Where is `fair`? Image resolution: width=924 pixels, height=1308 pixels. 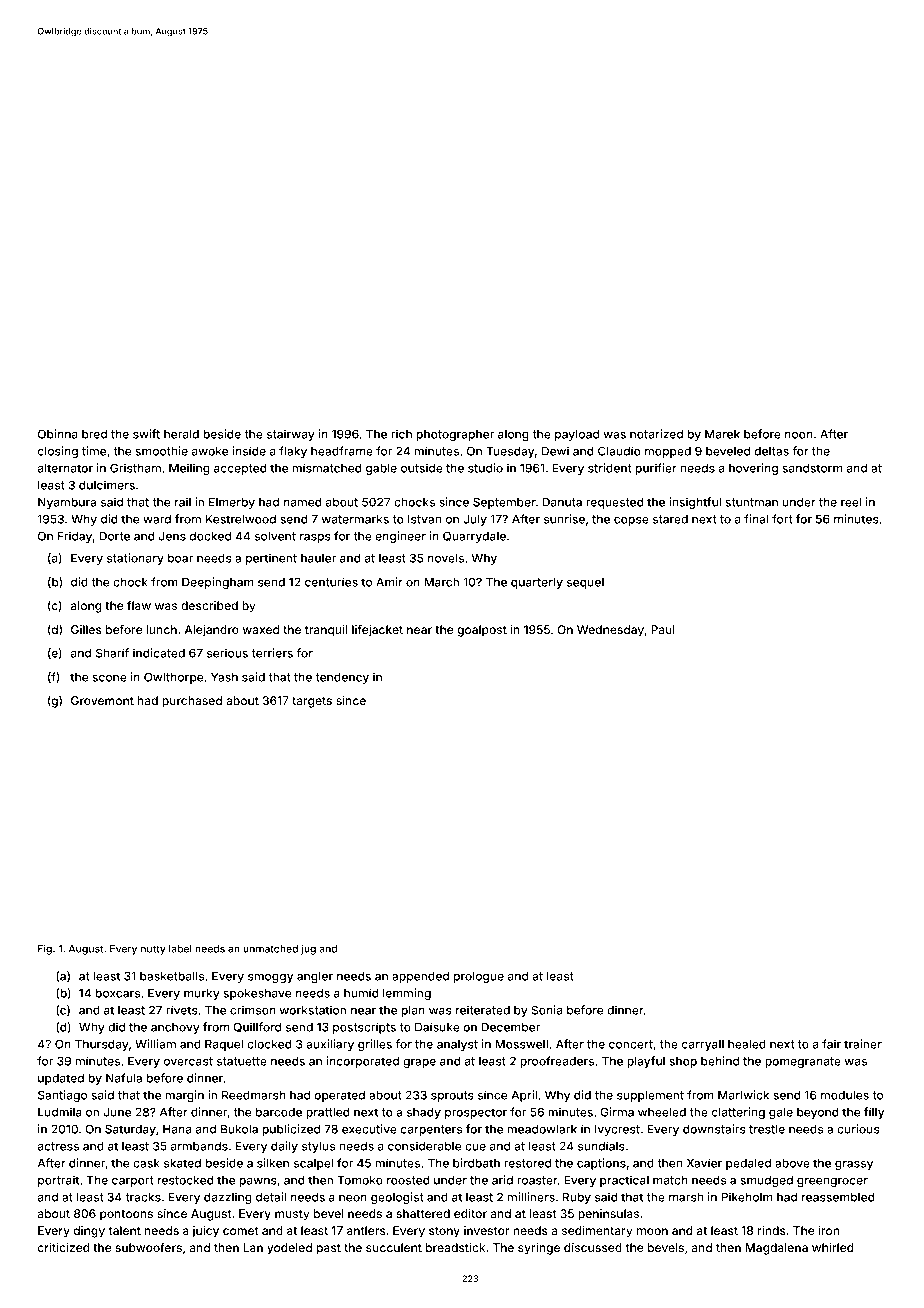 fair is located at coordinates (831, 1044).
